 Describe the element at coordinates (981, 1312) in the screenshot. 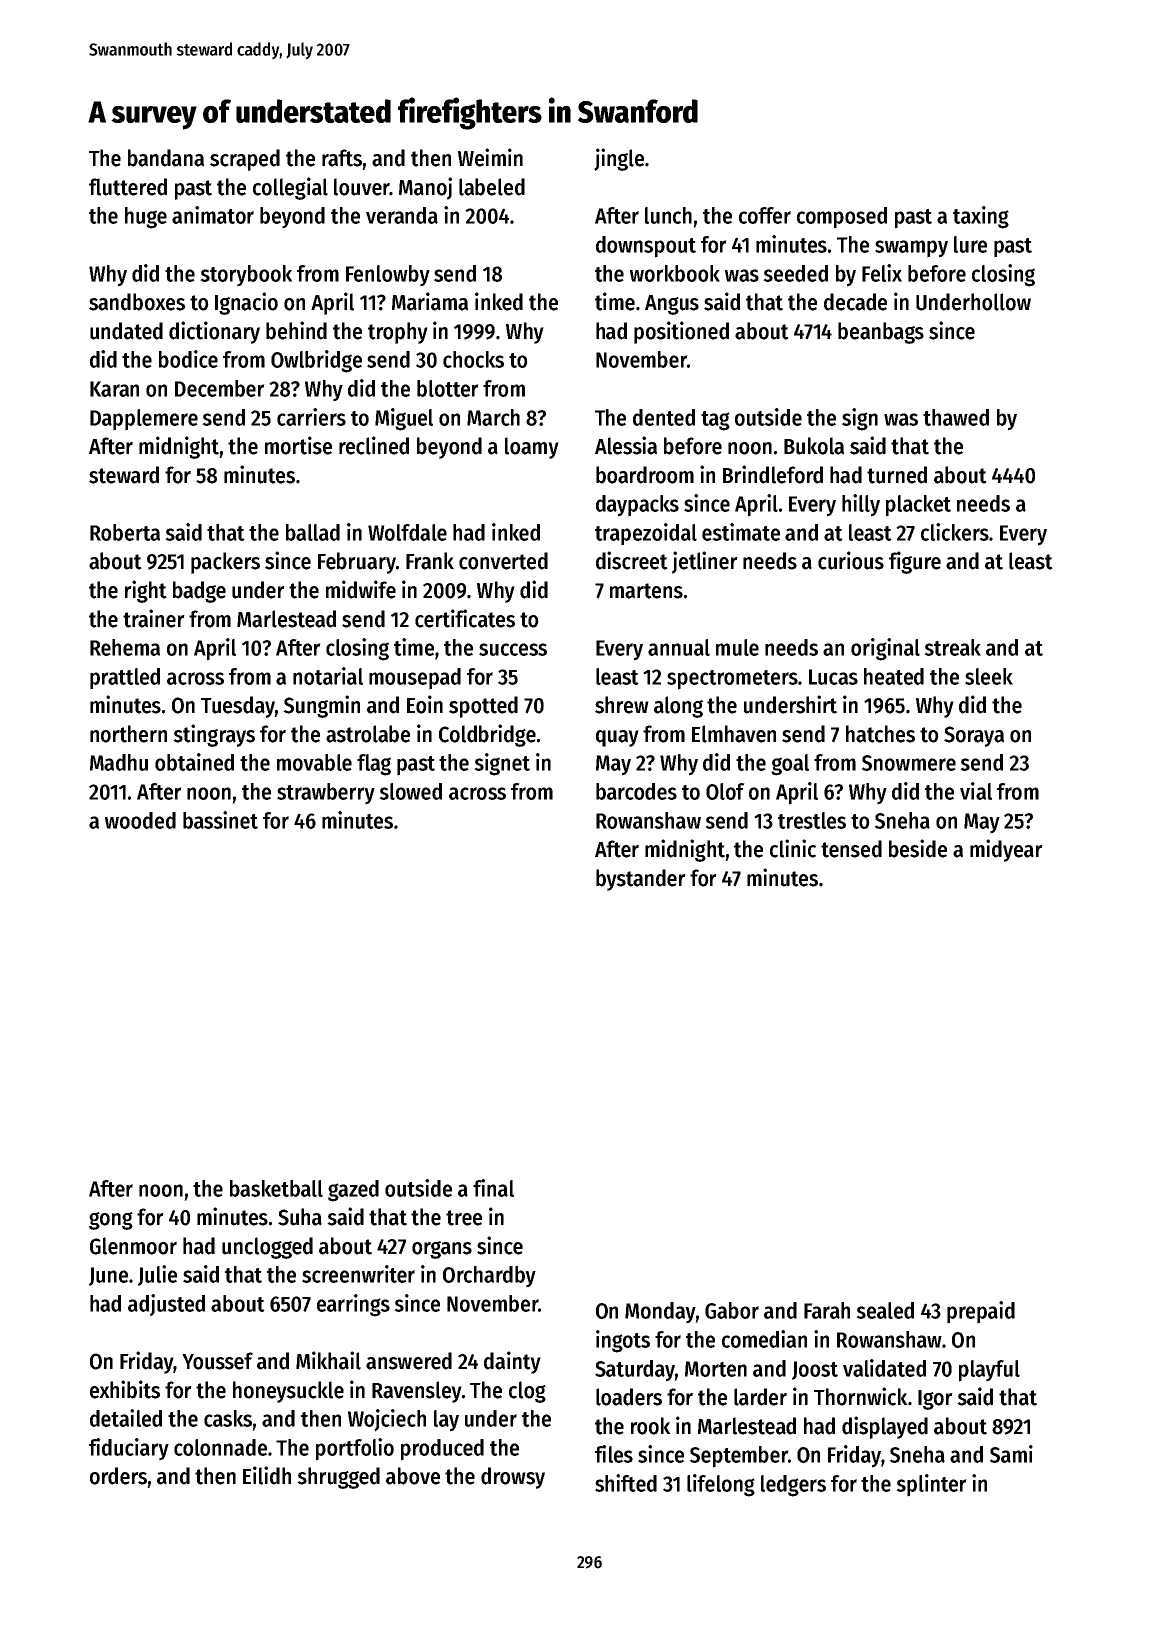

I see `prepaid` at that location.
